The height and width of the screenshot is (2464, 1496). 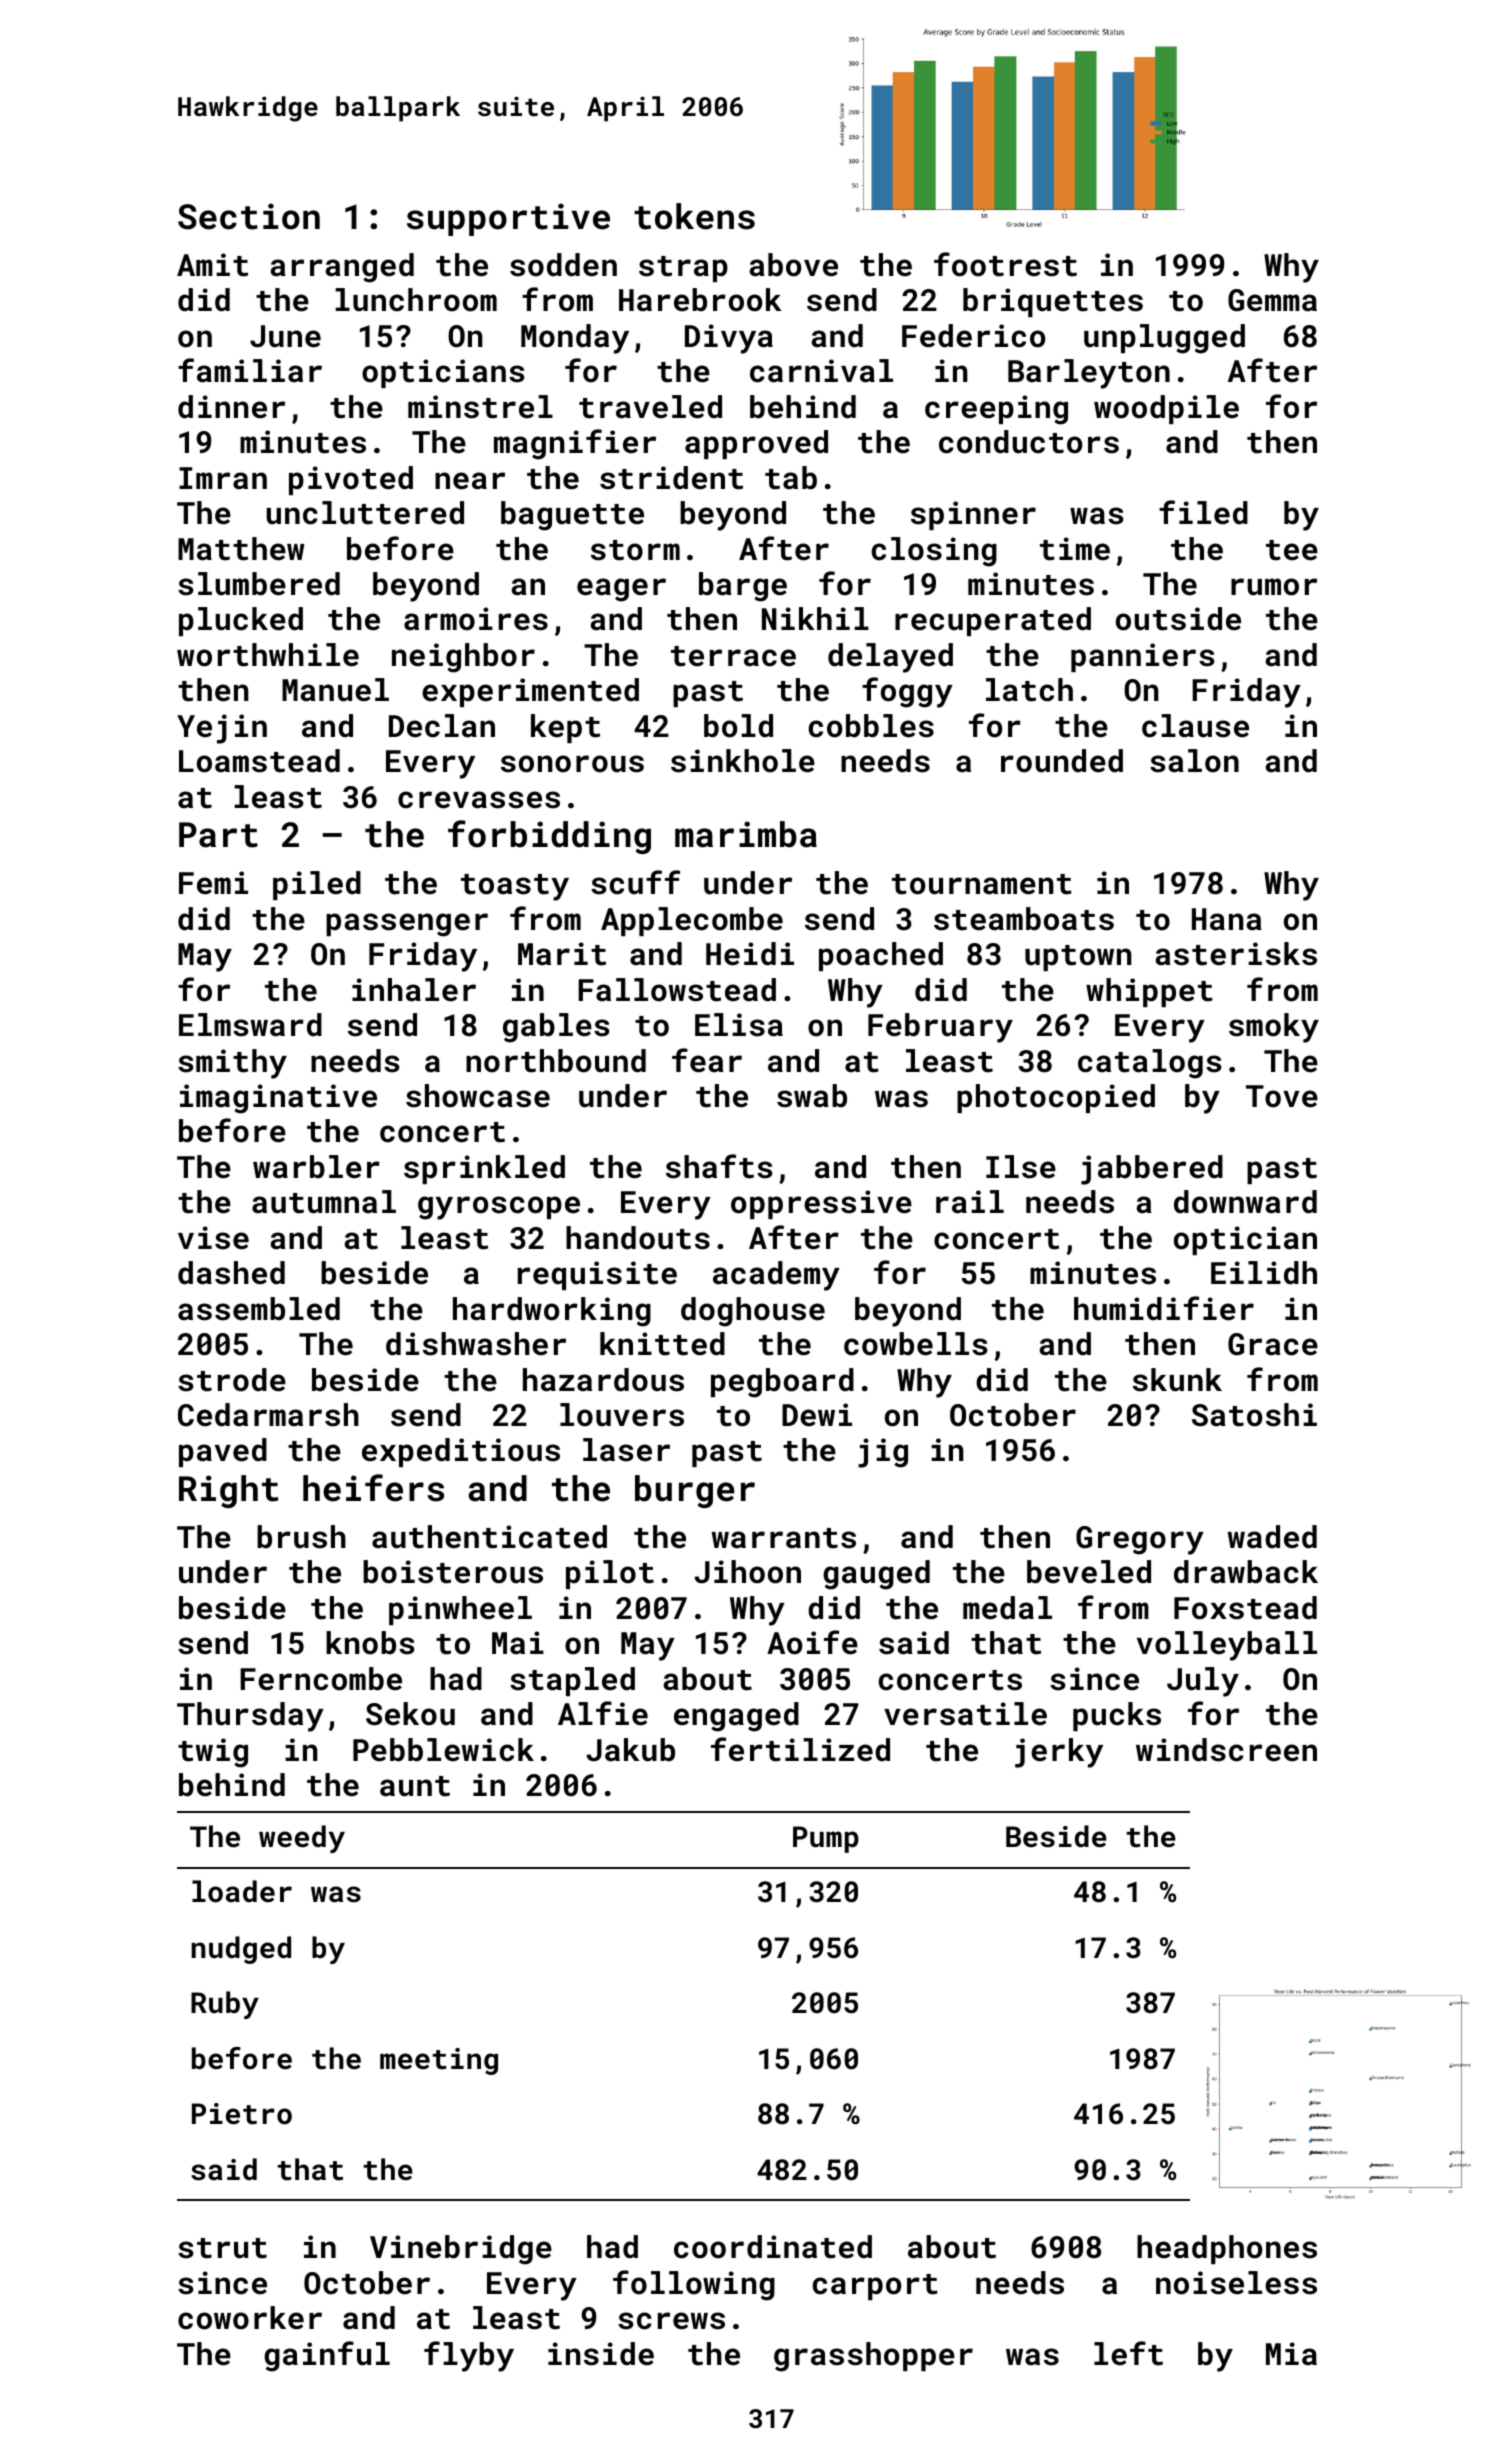 I want to click on catalogs, so click(x=1150, y=1064).
